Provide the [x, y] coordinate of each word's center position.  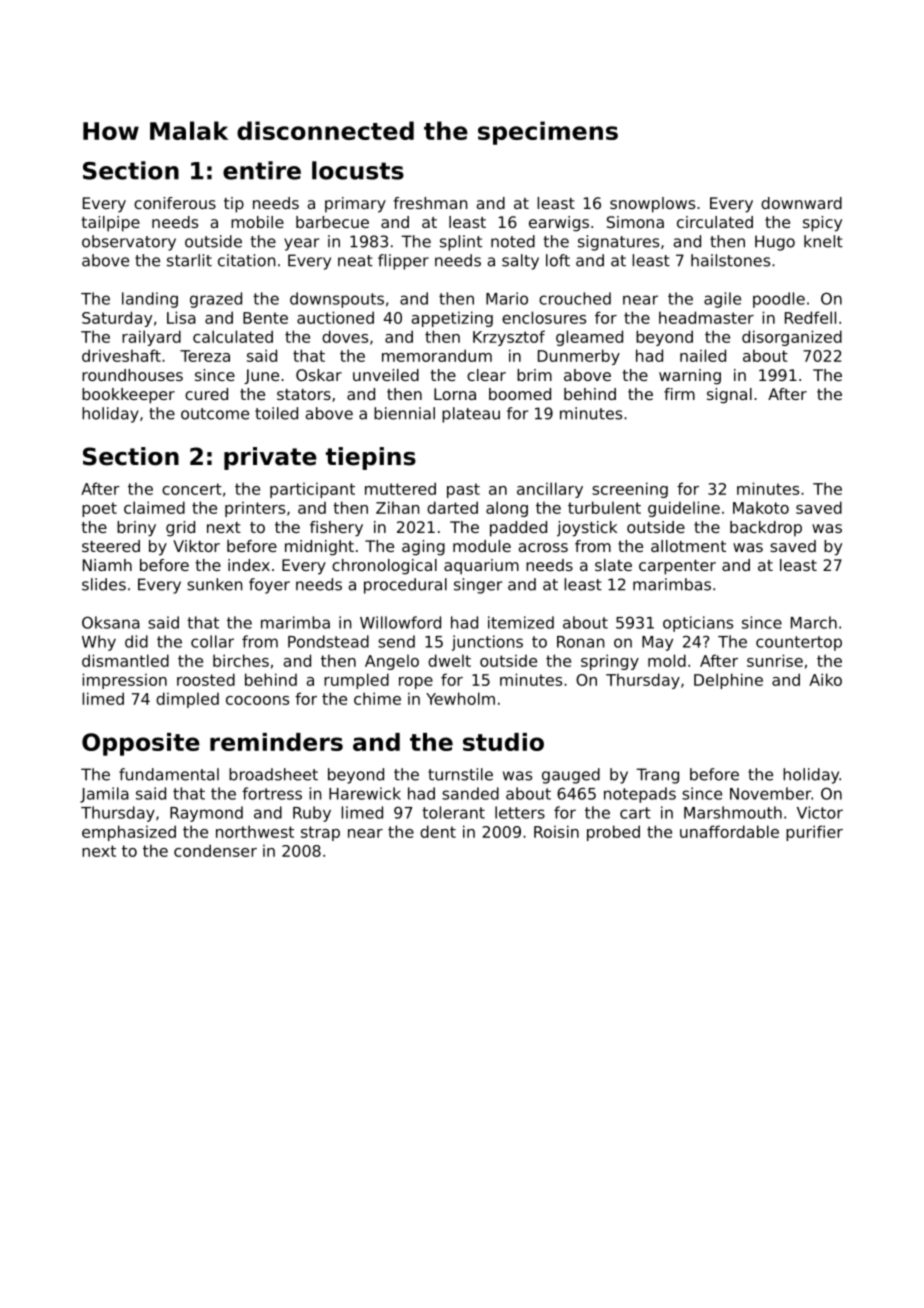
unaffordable [729, 831]
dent [438, 831]
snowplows [652, 205]
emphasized [129, 833]
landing [150, 300]
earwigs [559, 224]
